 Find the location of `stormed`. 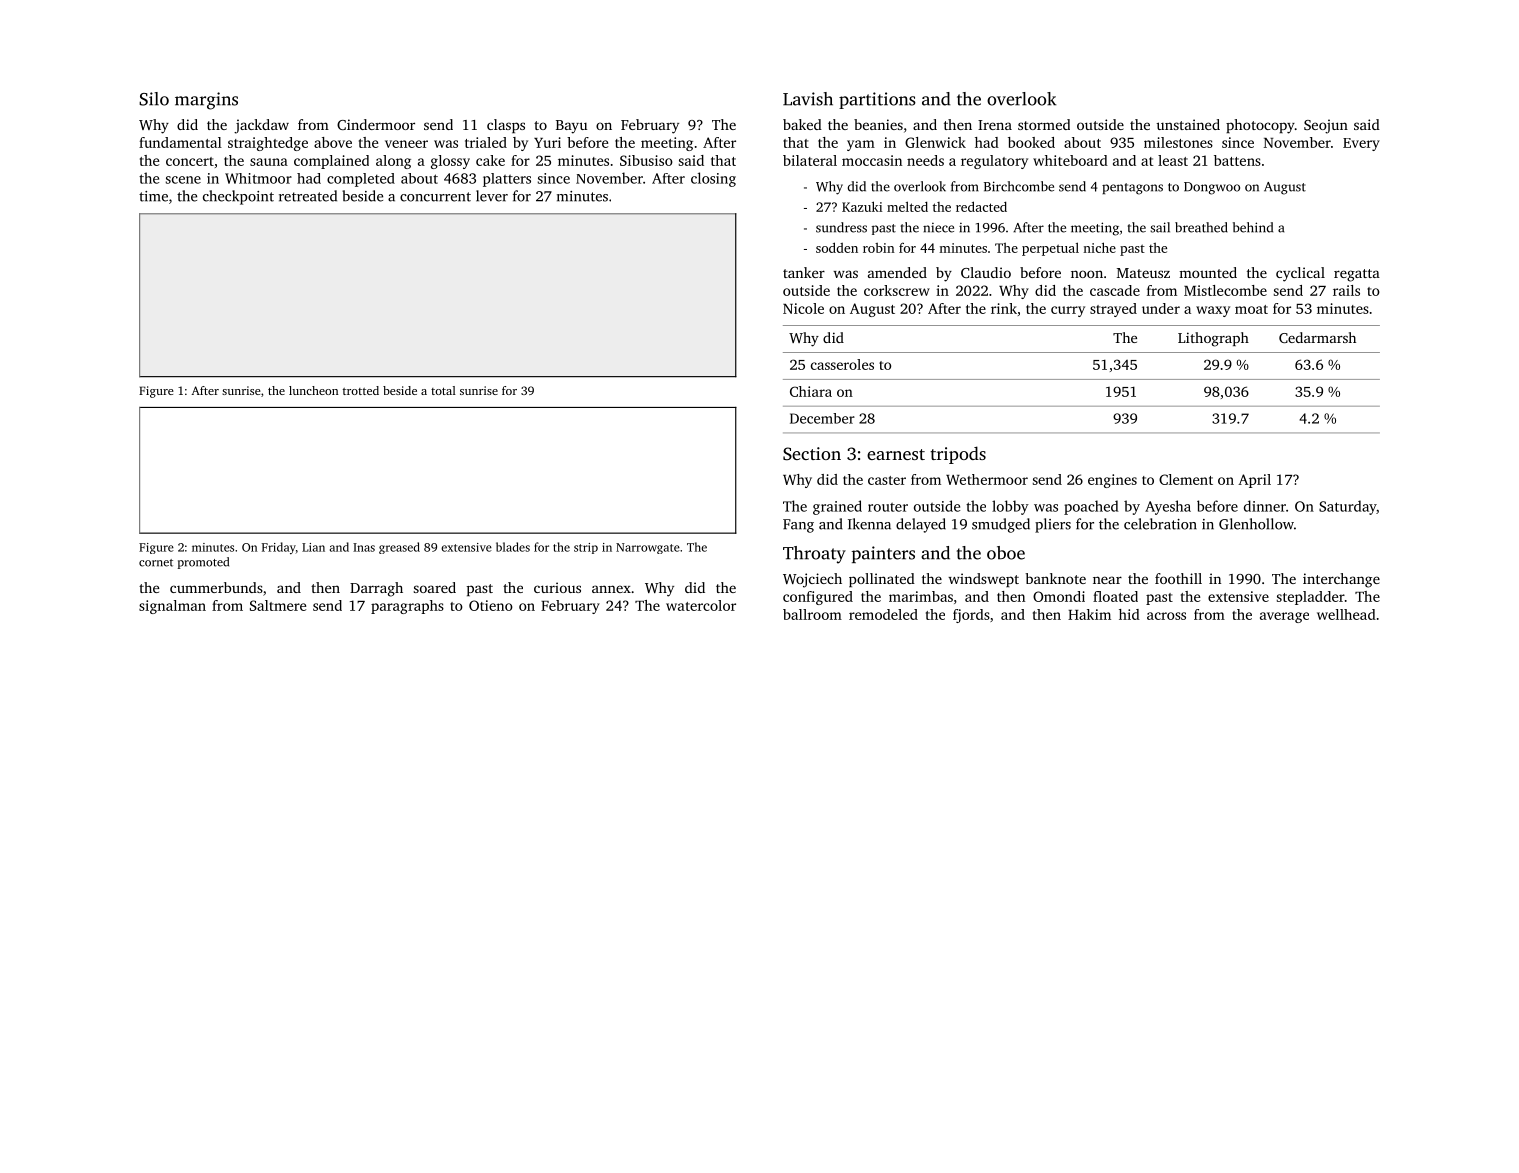

stormed is located at coordinates (1044, 124).
